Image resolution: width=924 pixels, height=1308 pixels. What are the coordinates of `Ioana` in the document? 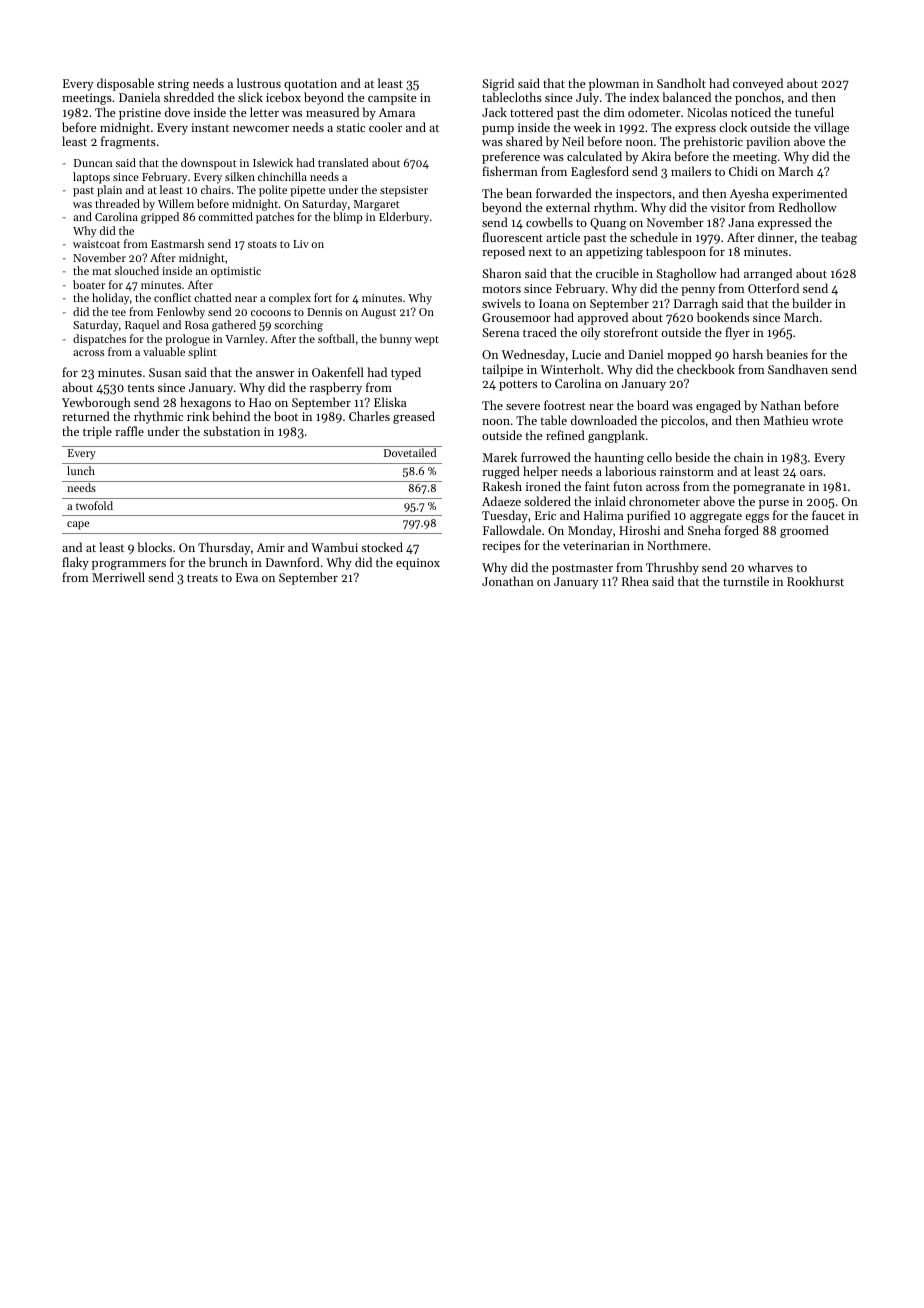 It's located at (554, 303).
